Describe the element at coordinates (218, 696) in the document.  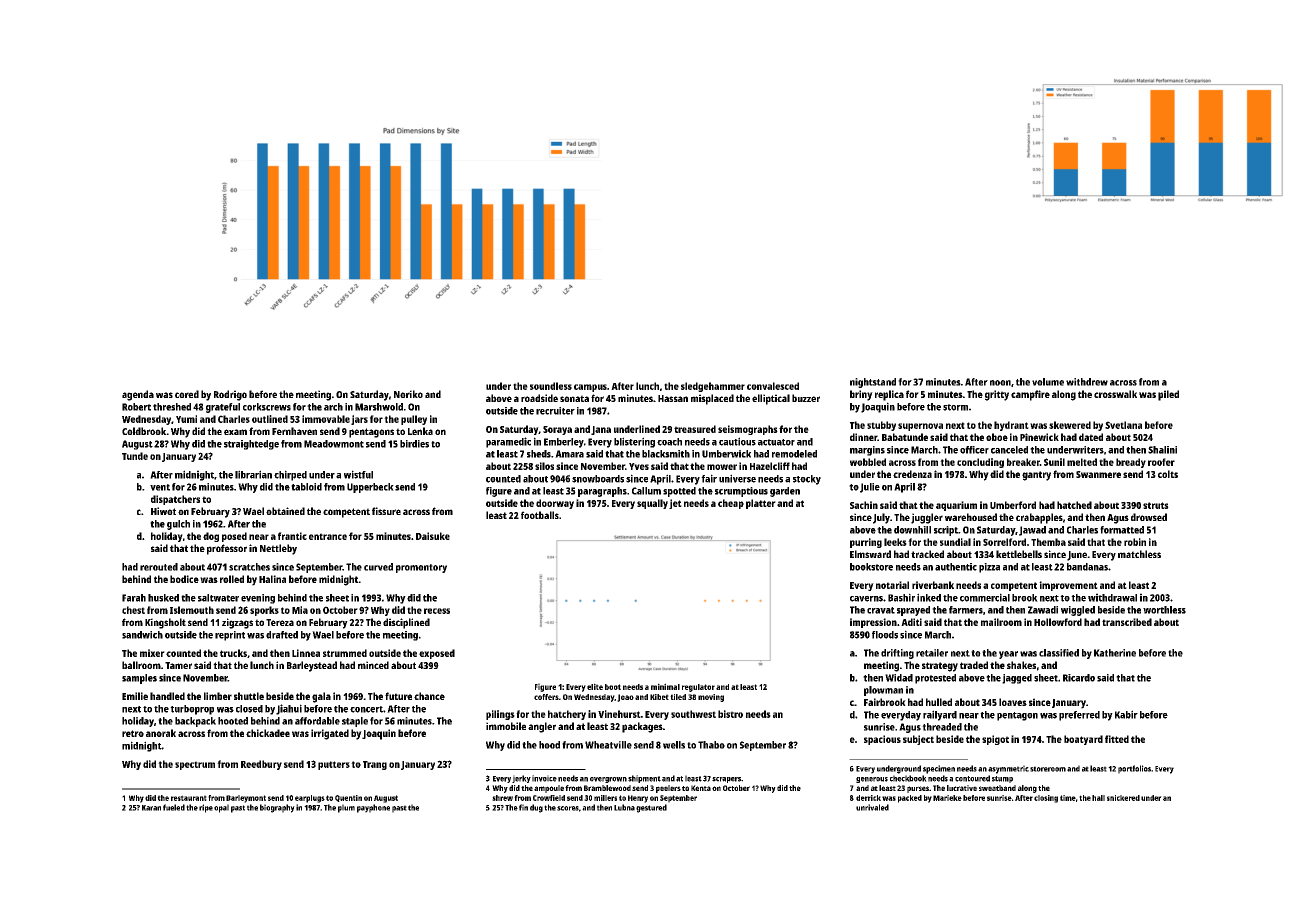
I see `limber` at that location.
